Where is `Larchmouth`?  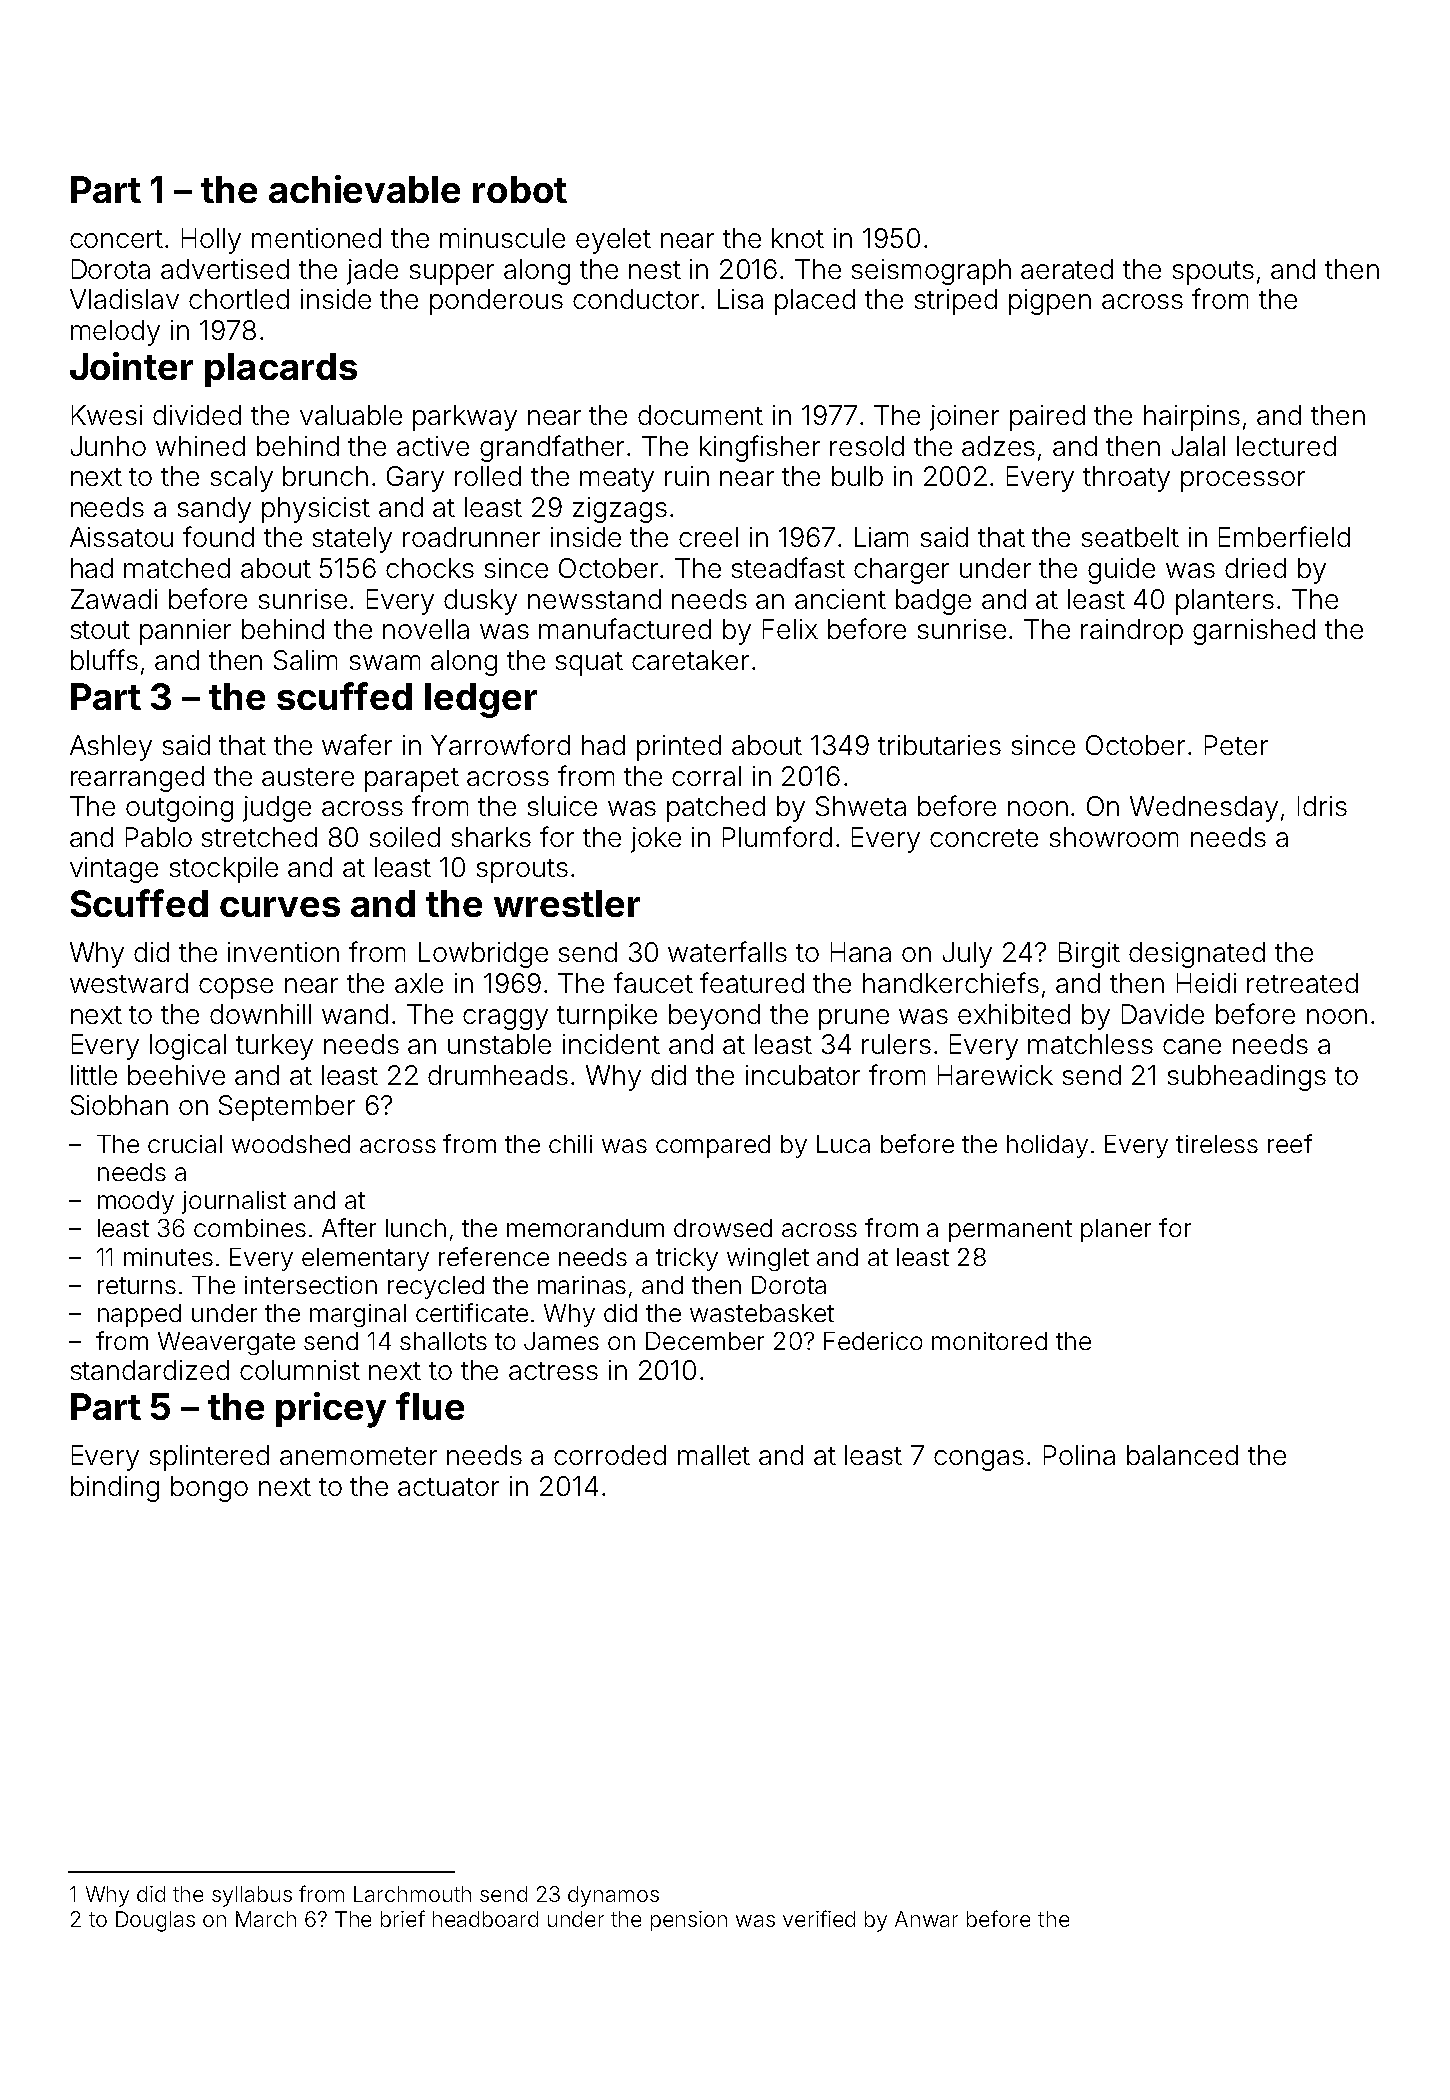 Larchmouth is located at coordinates (412, 1894).
